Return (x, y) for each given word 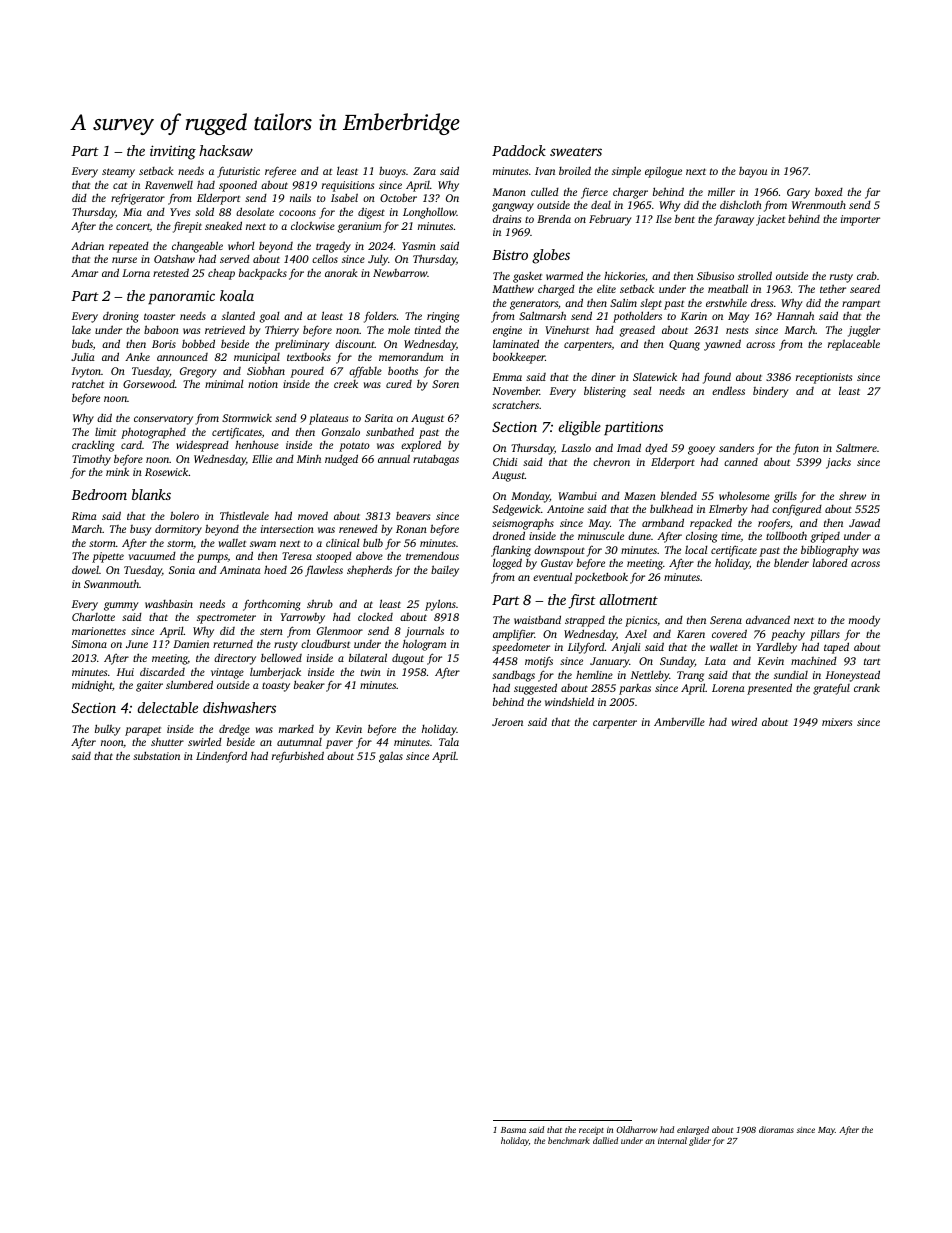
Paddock (519, 150)
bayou (753, 172)
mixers (837, 722)
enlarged (693, 1130)
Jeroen (507, 722)
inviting (173, 152)
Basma (513, 1130)
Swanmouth (111, 583)
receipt (591, 1131)
